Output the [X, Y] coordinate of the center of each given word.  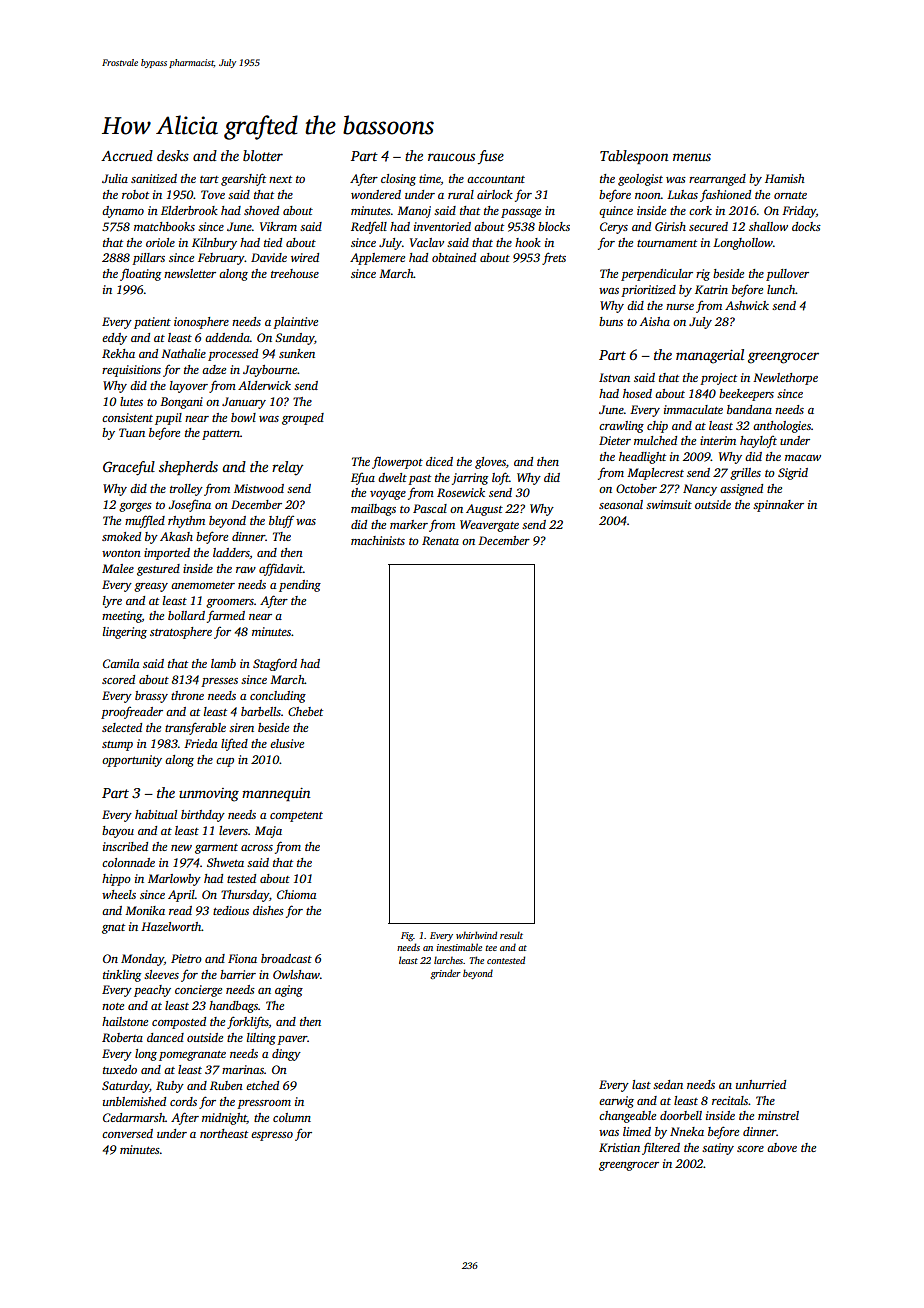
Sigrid [793, 474]
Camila [121, 663]
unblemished [134, 1101]
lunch [781, 289]
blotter [263, 155]
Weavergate [489, 526]
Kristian [619, 1147]
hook [528, 242]
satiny [718, 1149]
